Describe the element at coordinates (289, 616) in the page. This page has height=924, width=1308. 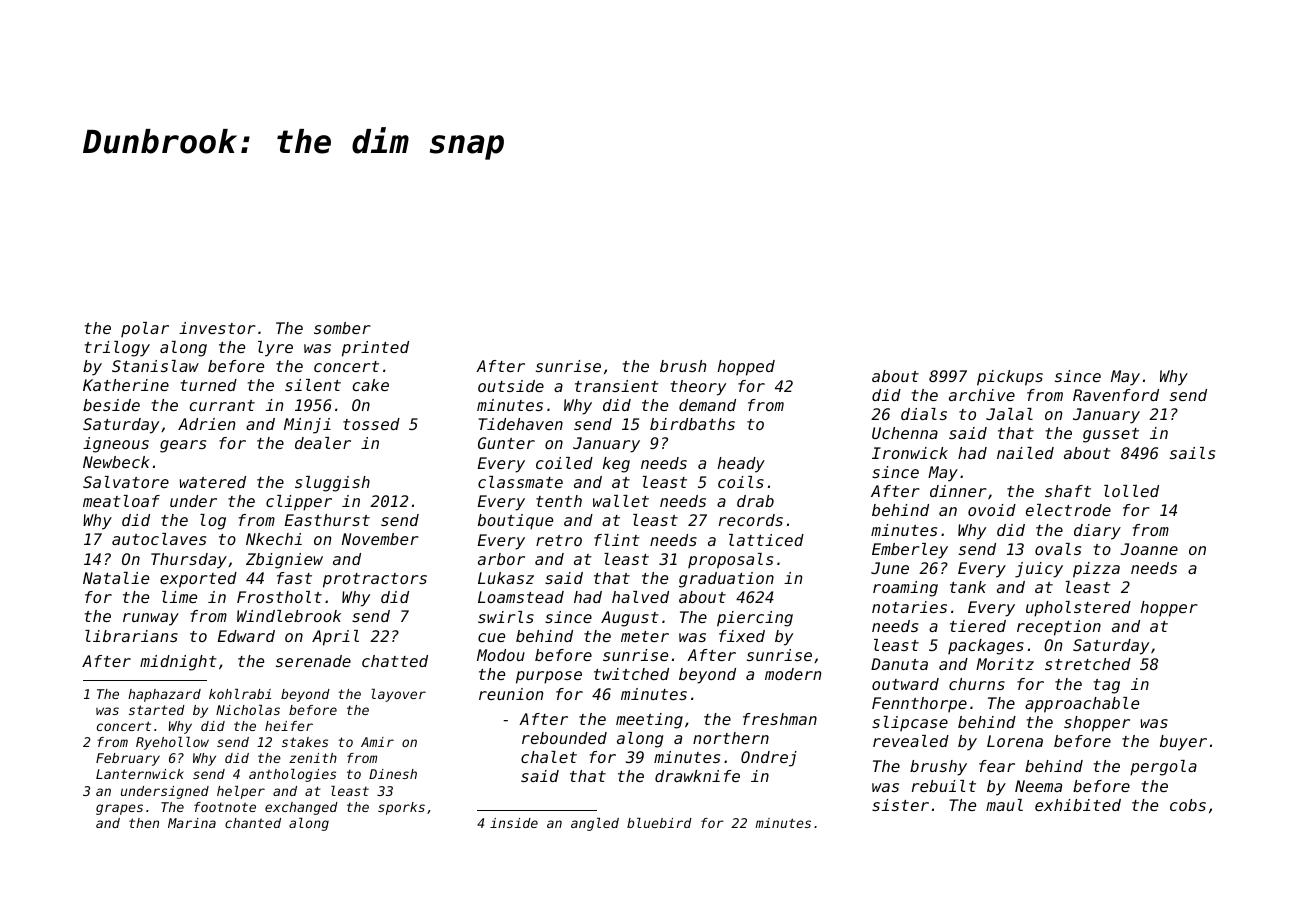
I see `Windlebrook` at that location.
